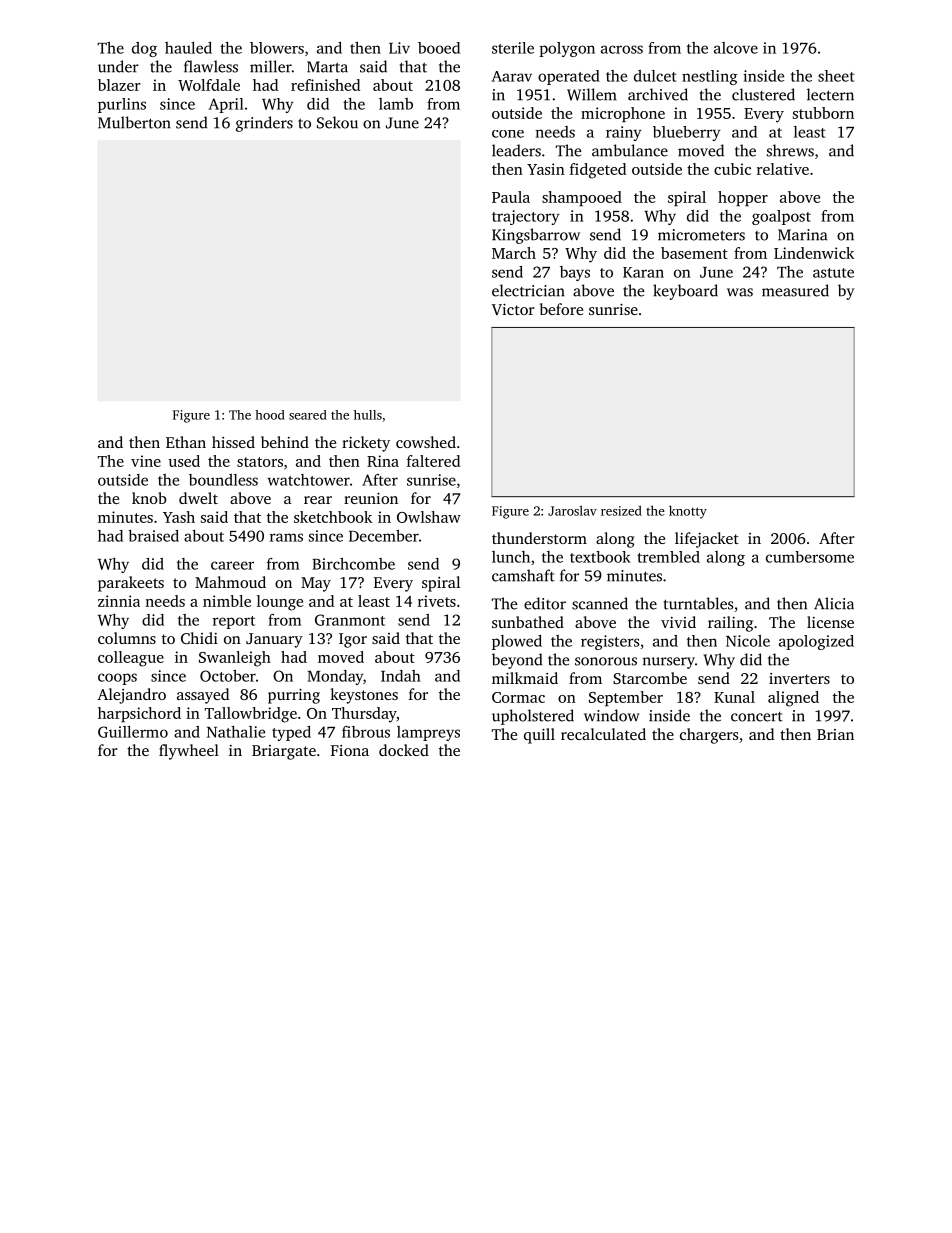  I want to click on apologized, so click(816, 642).
